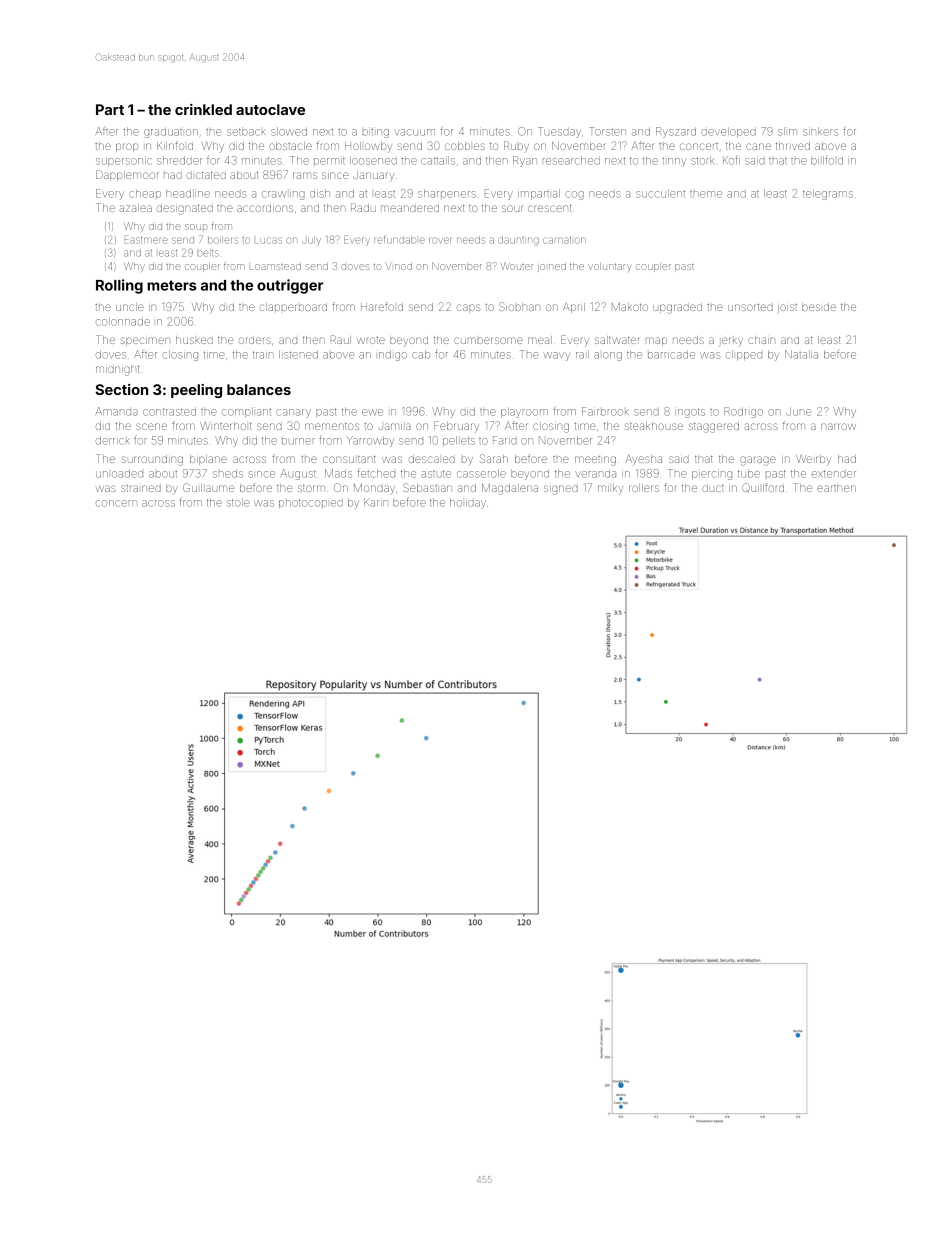 The width and height of the screenshot is (952, 1233). I want to click on crinkled, so click(203, 109).
